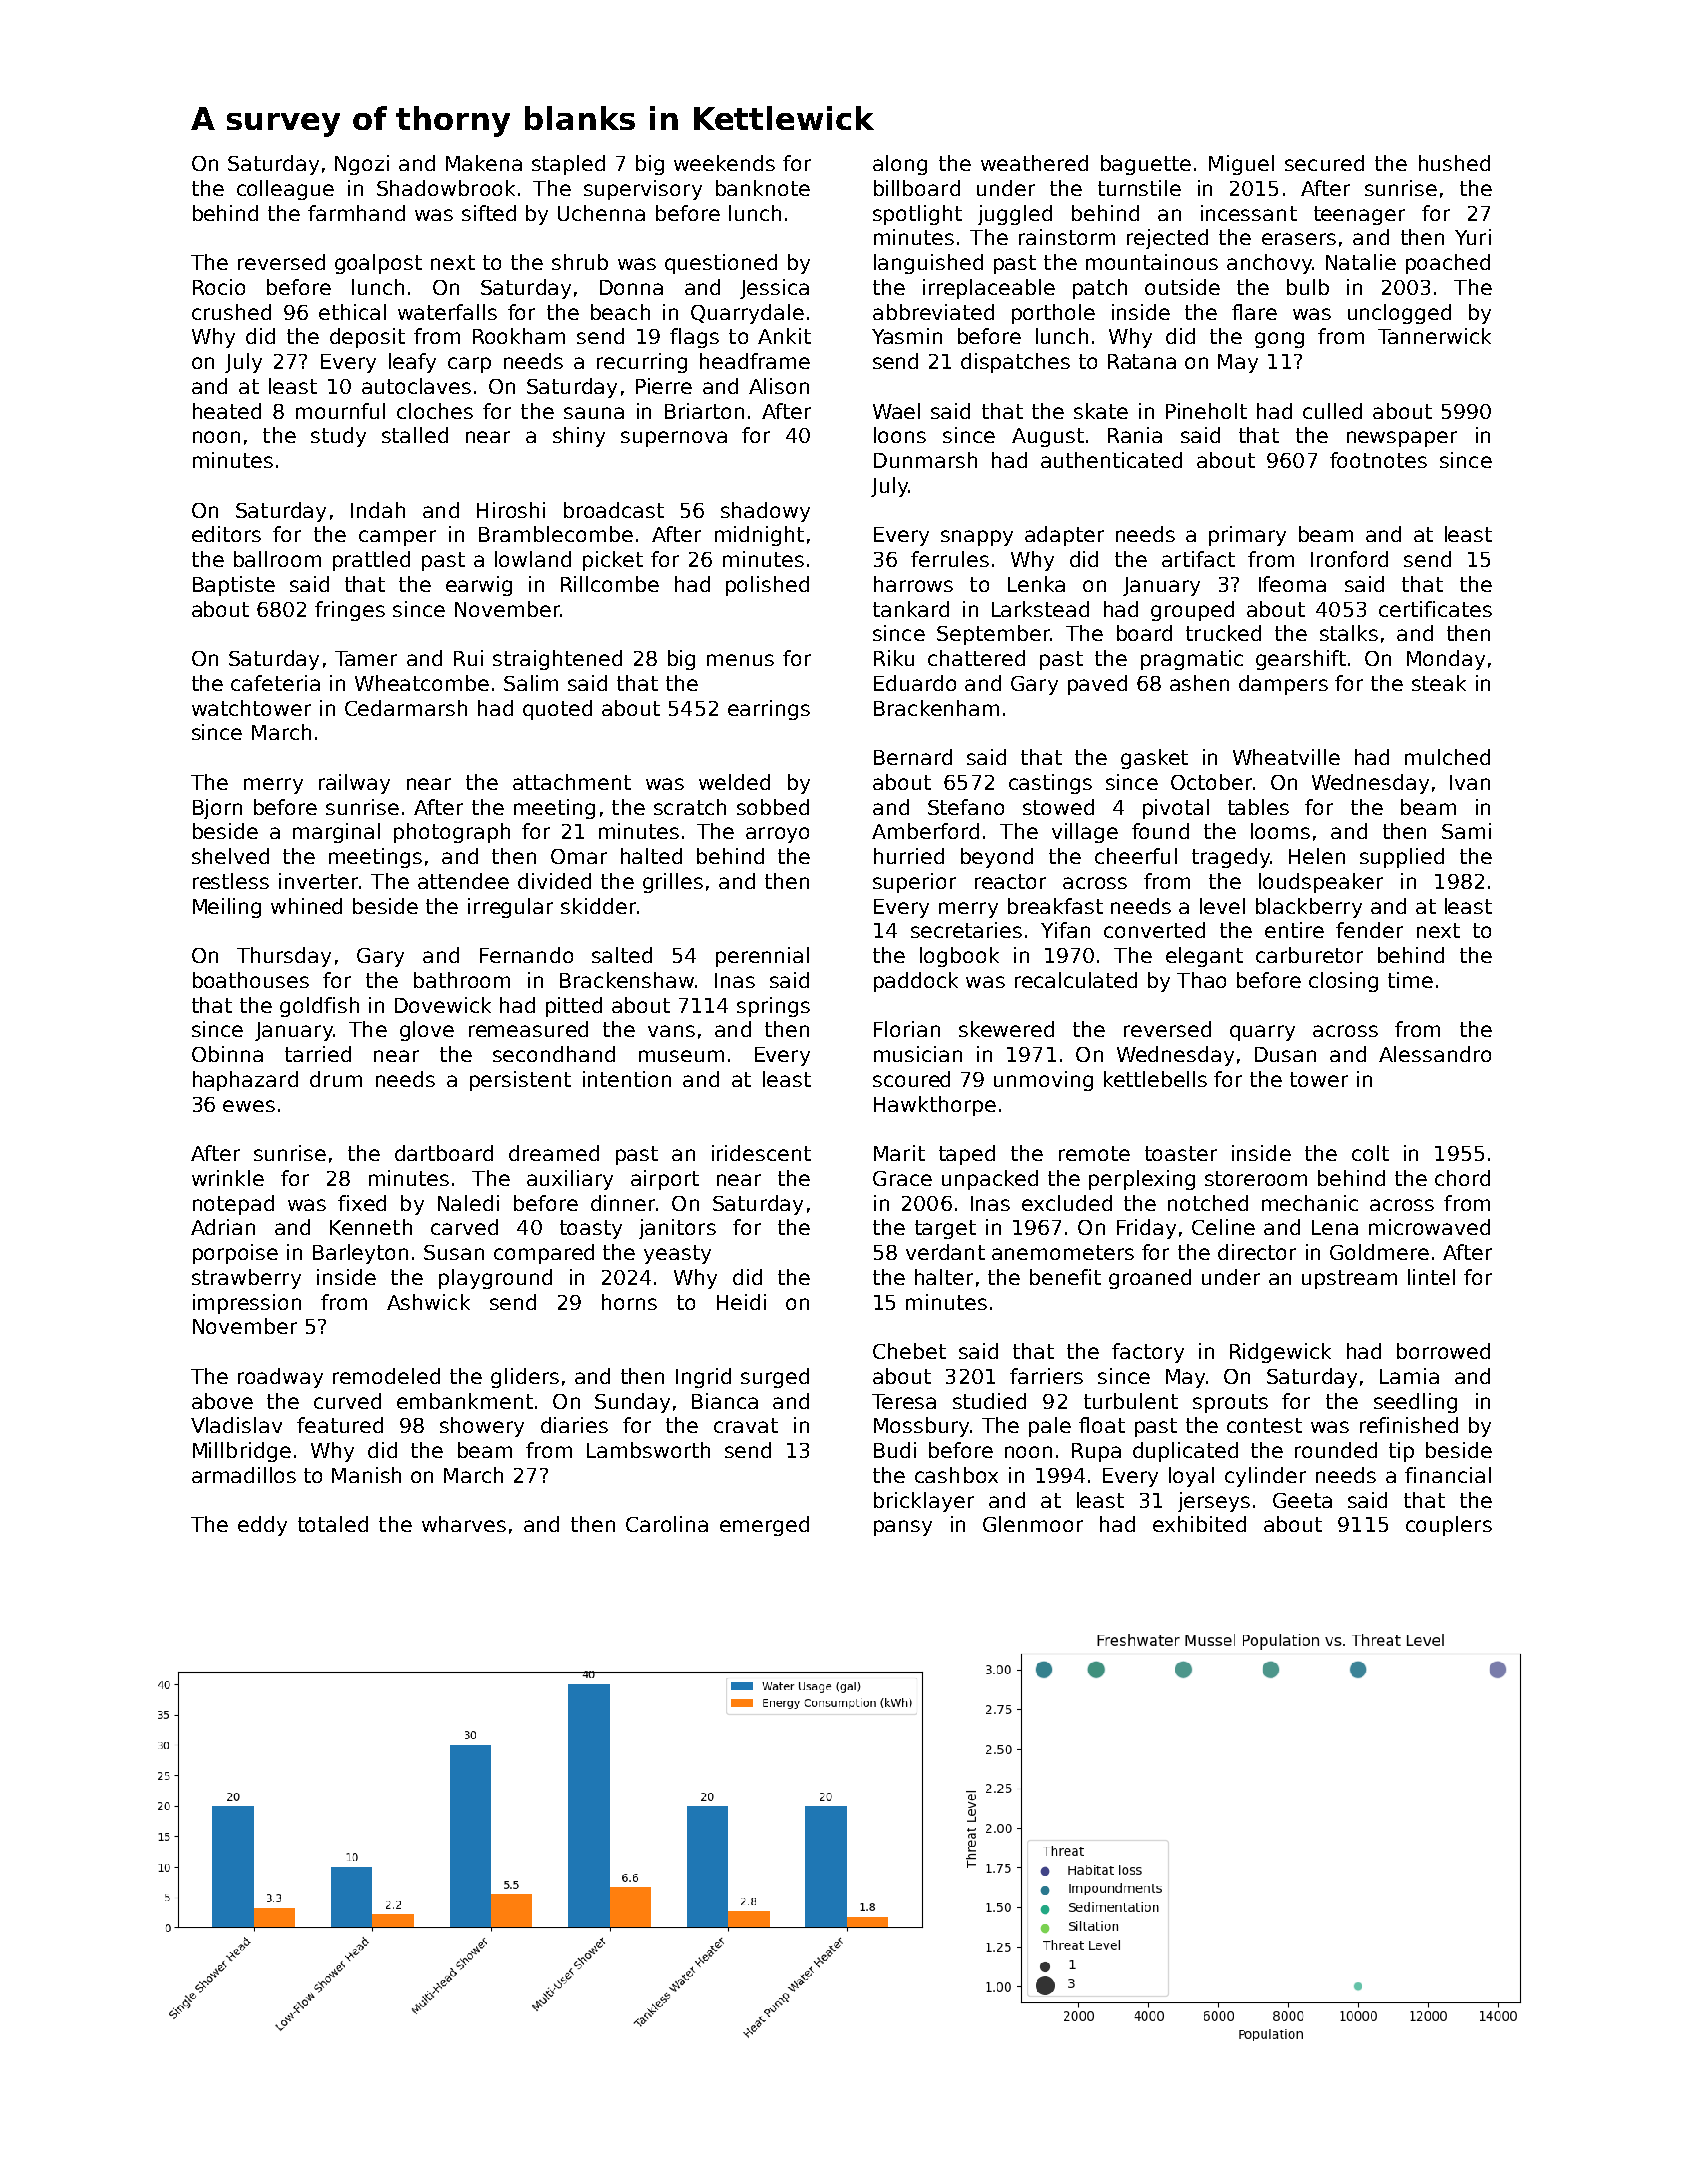  I want to click on Ivan, so click(1470, 782).
